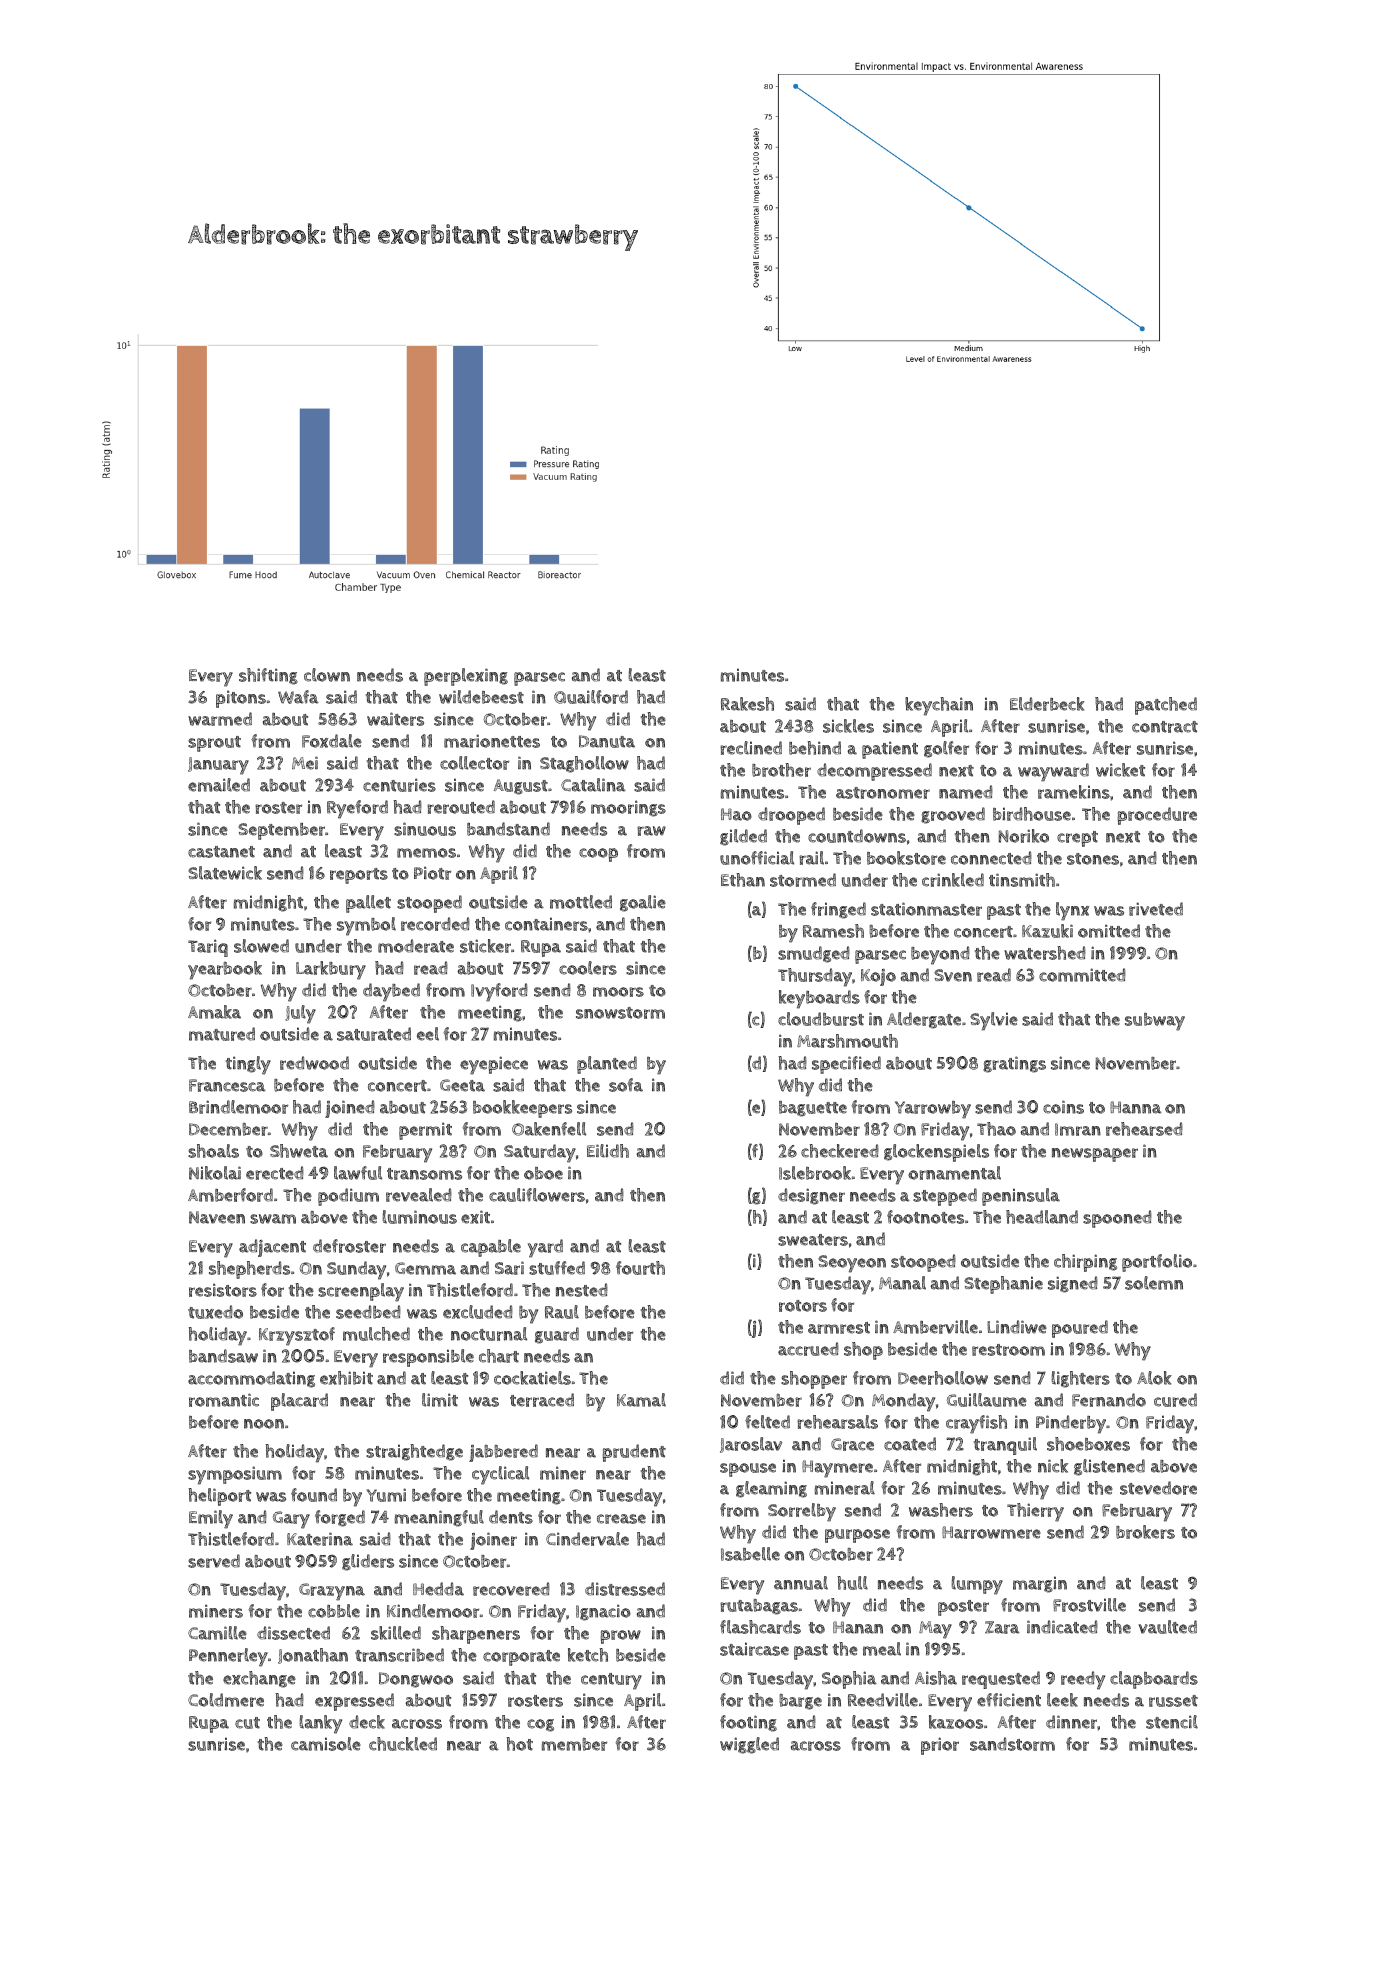  What do you see at coordinates (327, 675) in the screenshot?
I see `clown` at bounding box center [327, 675].
